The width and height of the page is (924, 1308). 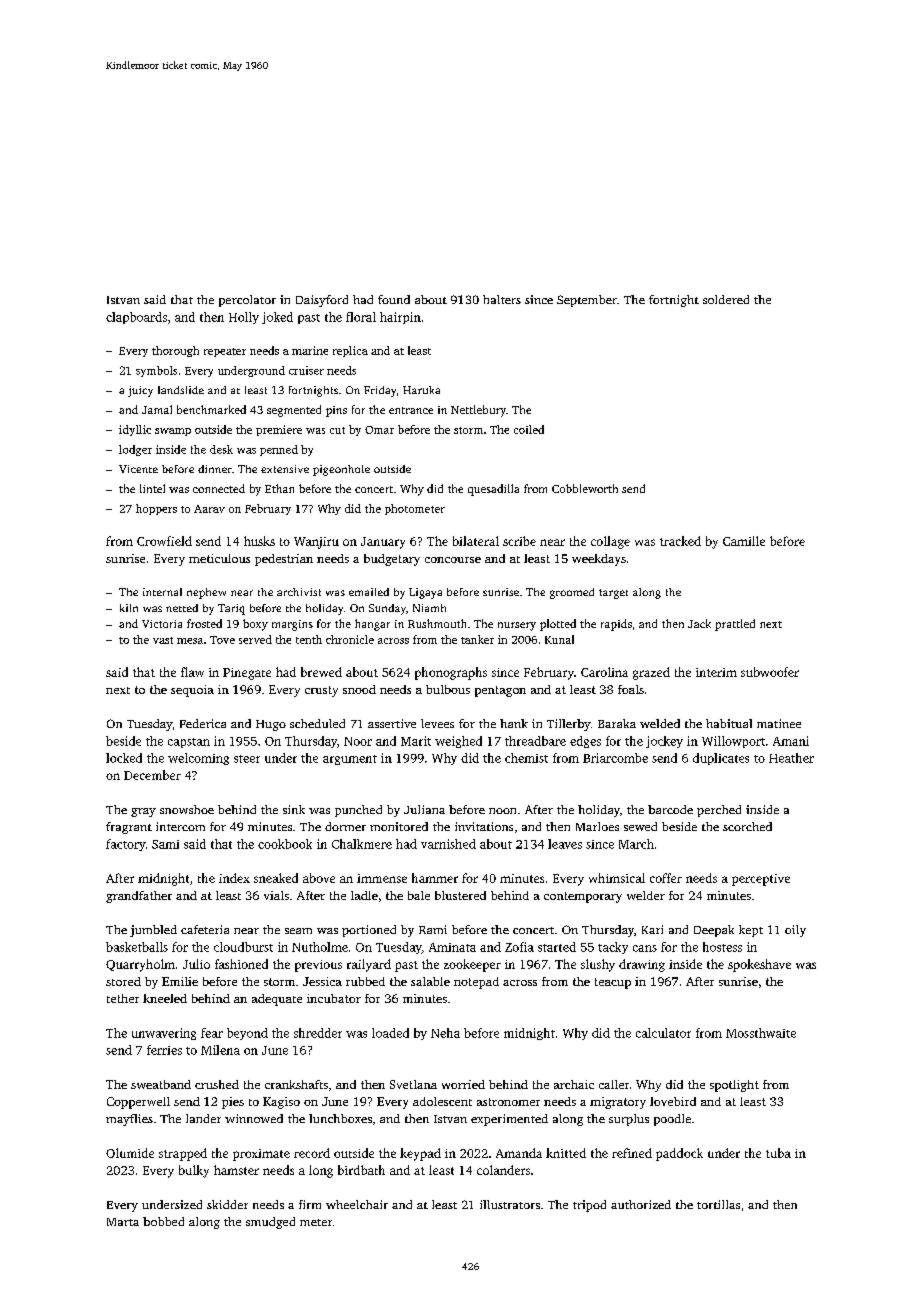 I want to click on mayflies, so click(x=129, y=1120).
